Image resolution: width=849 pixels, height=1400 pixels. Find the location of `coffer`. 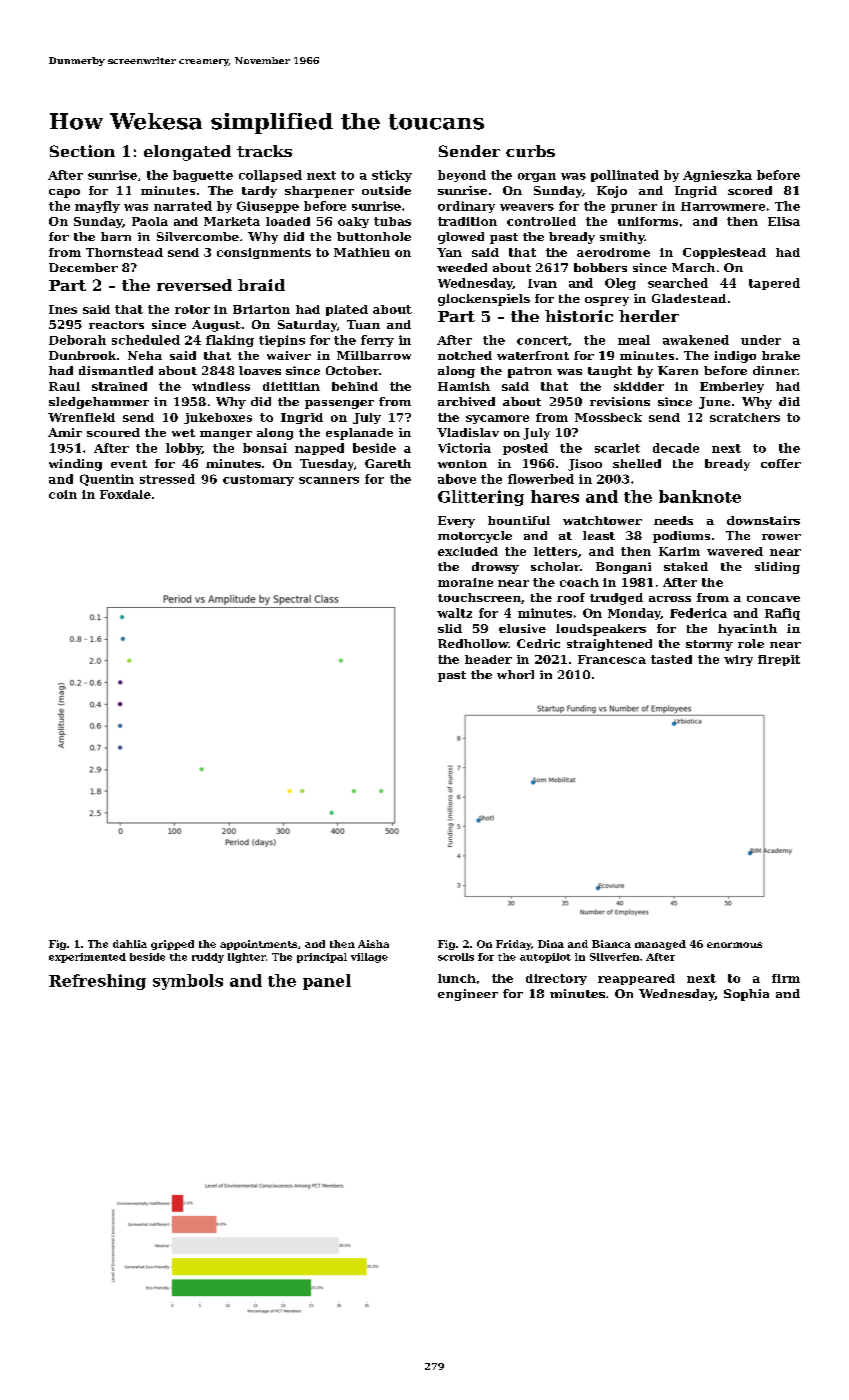

coffer is located at coordinates (781, 463).
